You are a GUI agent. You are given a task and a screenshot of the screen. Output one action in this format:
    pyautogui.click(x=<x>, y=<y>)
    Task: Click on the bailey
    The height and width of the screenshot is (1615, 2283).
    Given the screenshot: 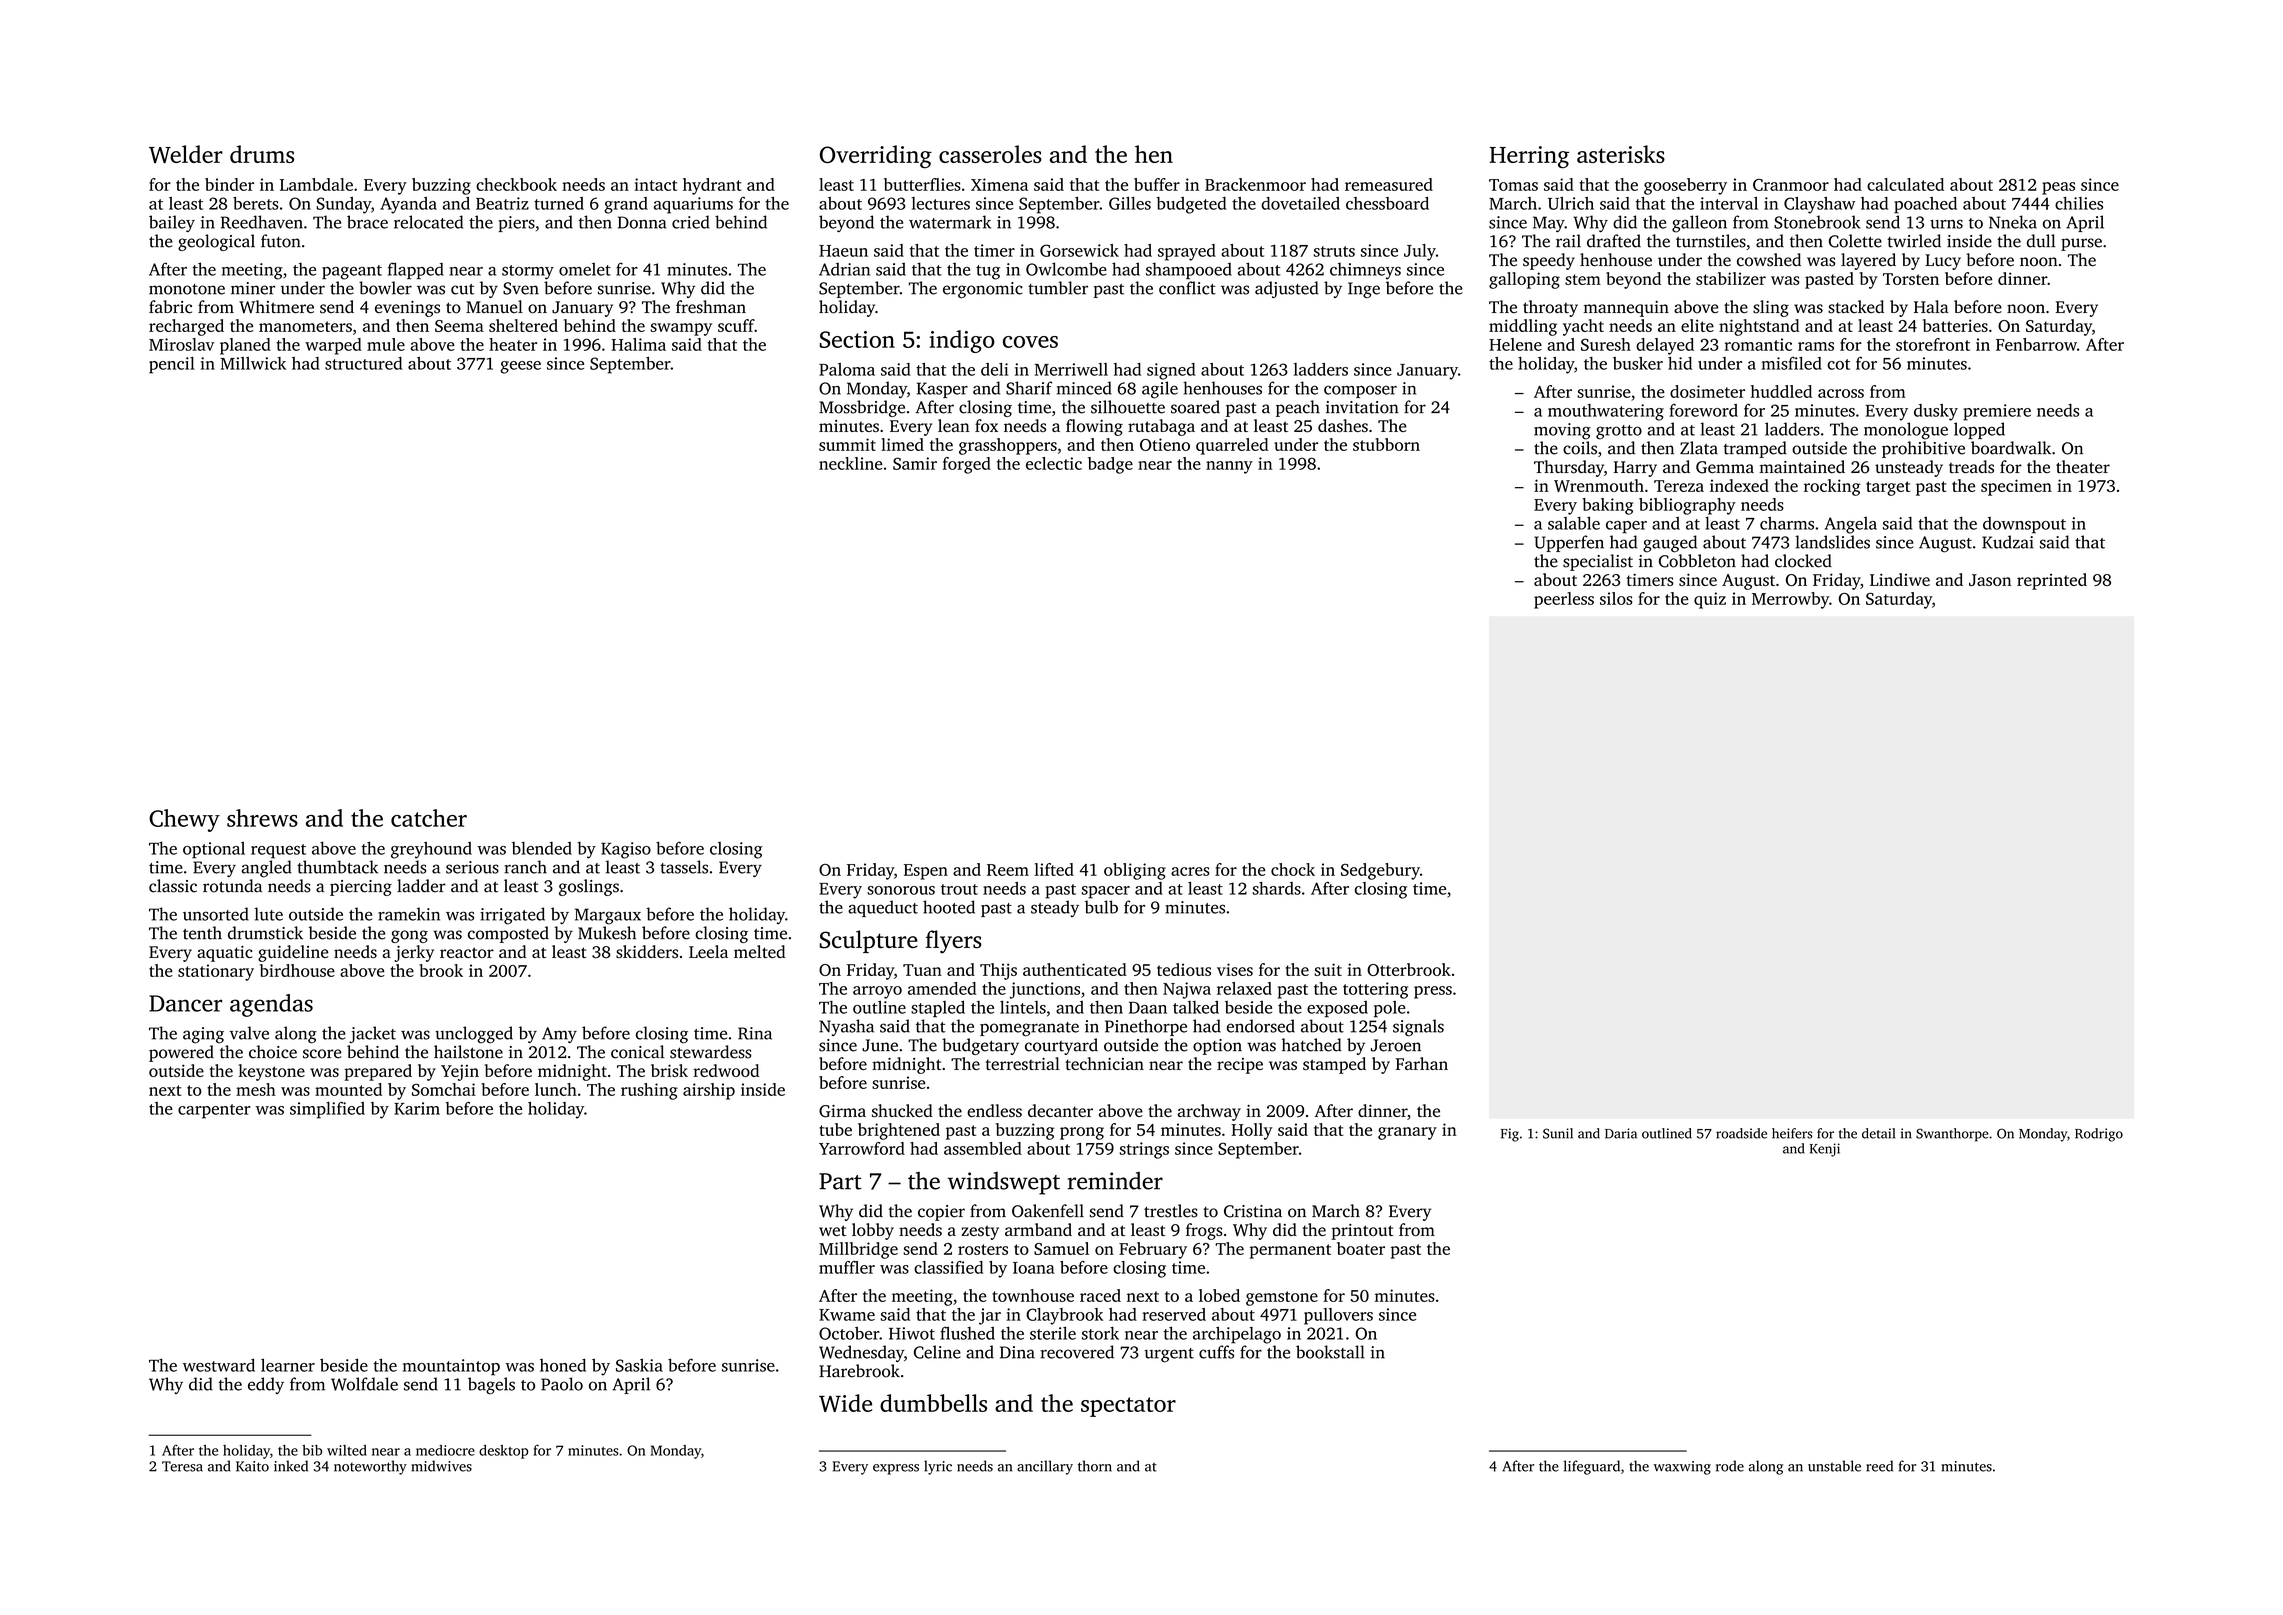 What is the action you would take?
    pyautogui.click(x=172, y=223)
